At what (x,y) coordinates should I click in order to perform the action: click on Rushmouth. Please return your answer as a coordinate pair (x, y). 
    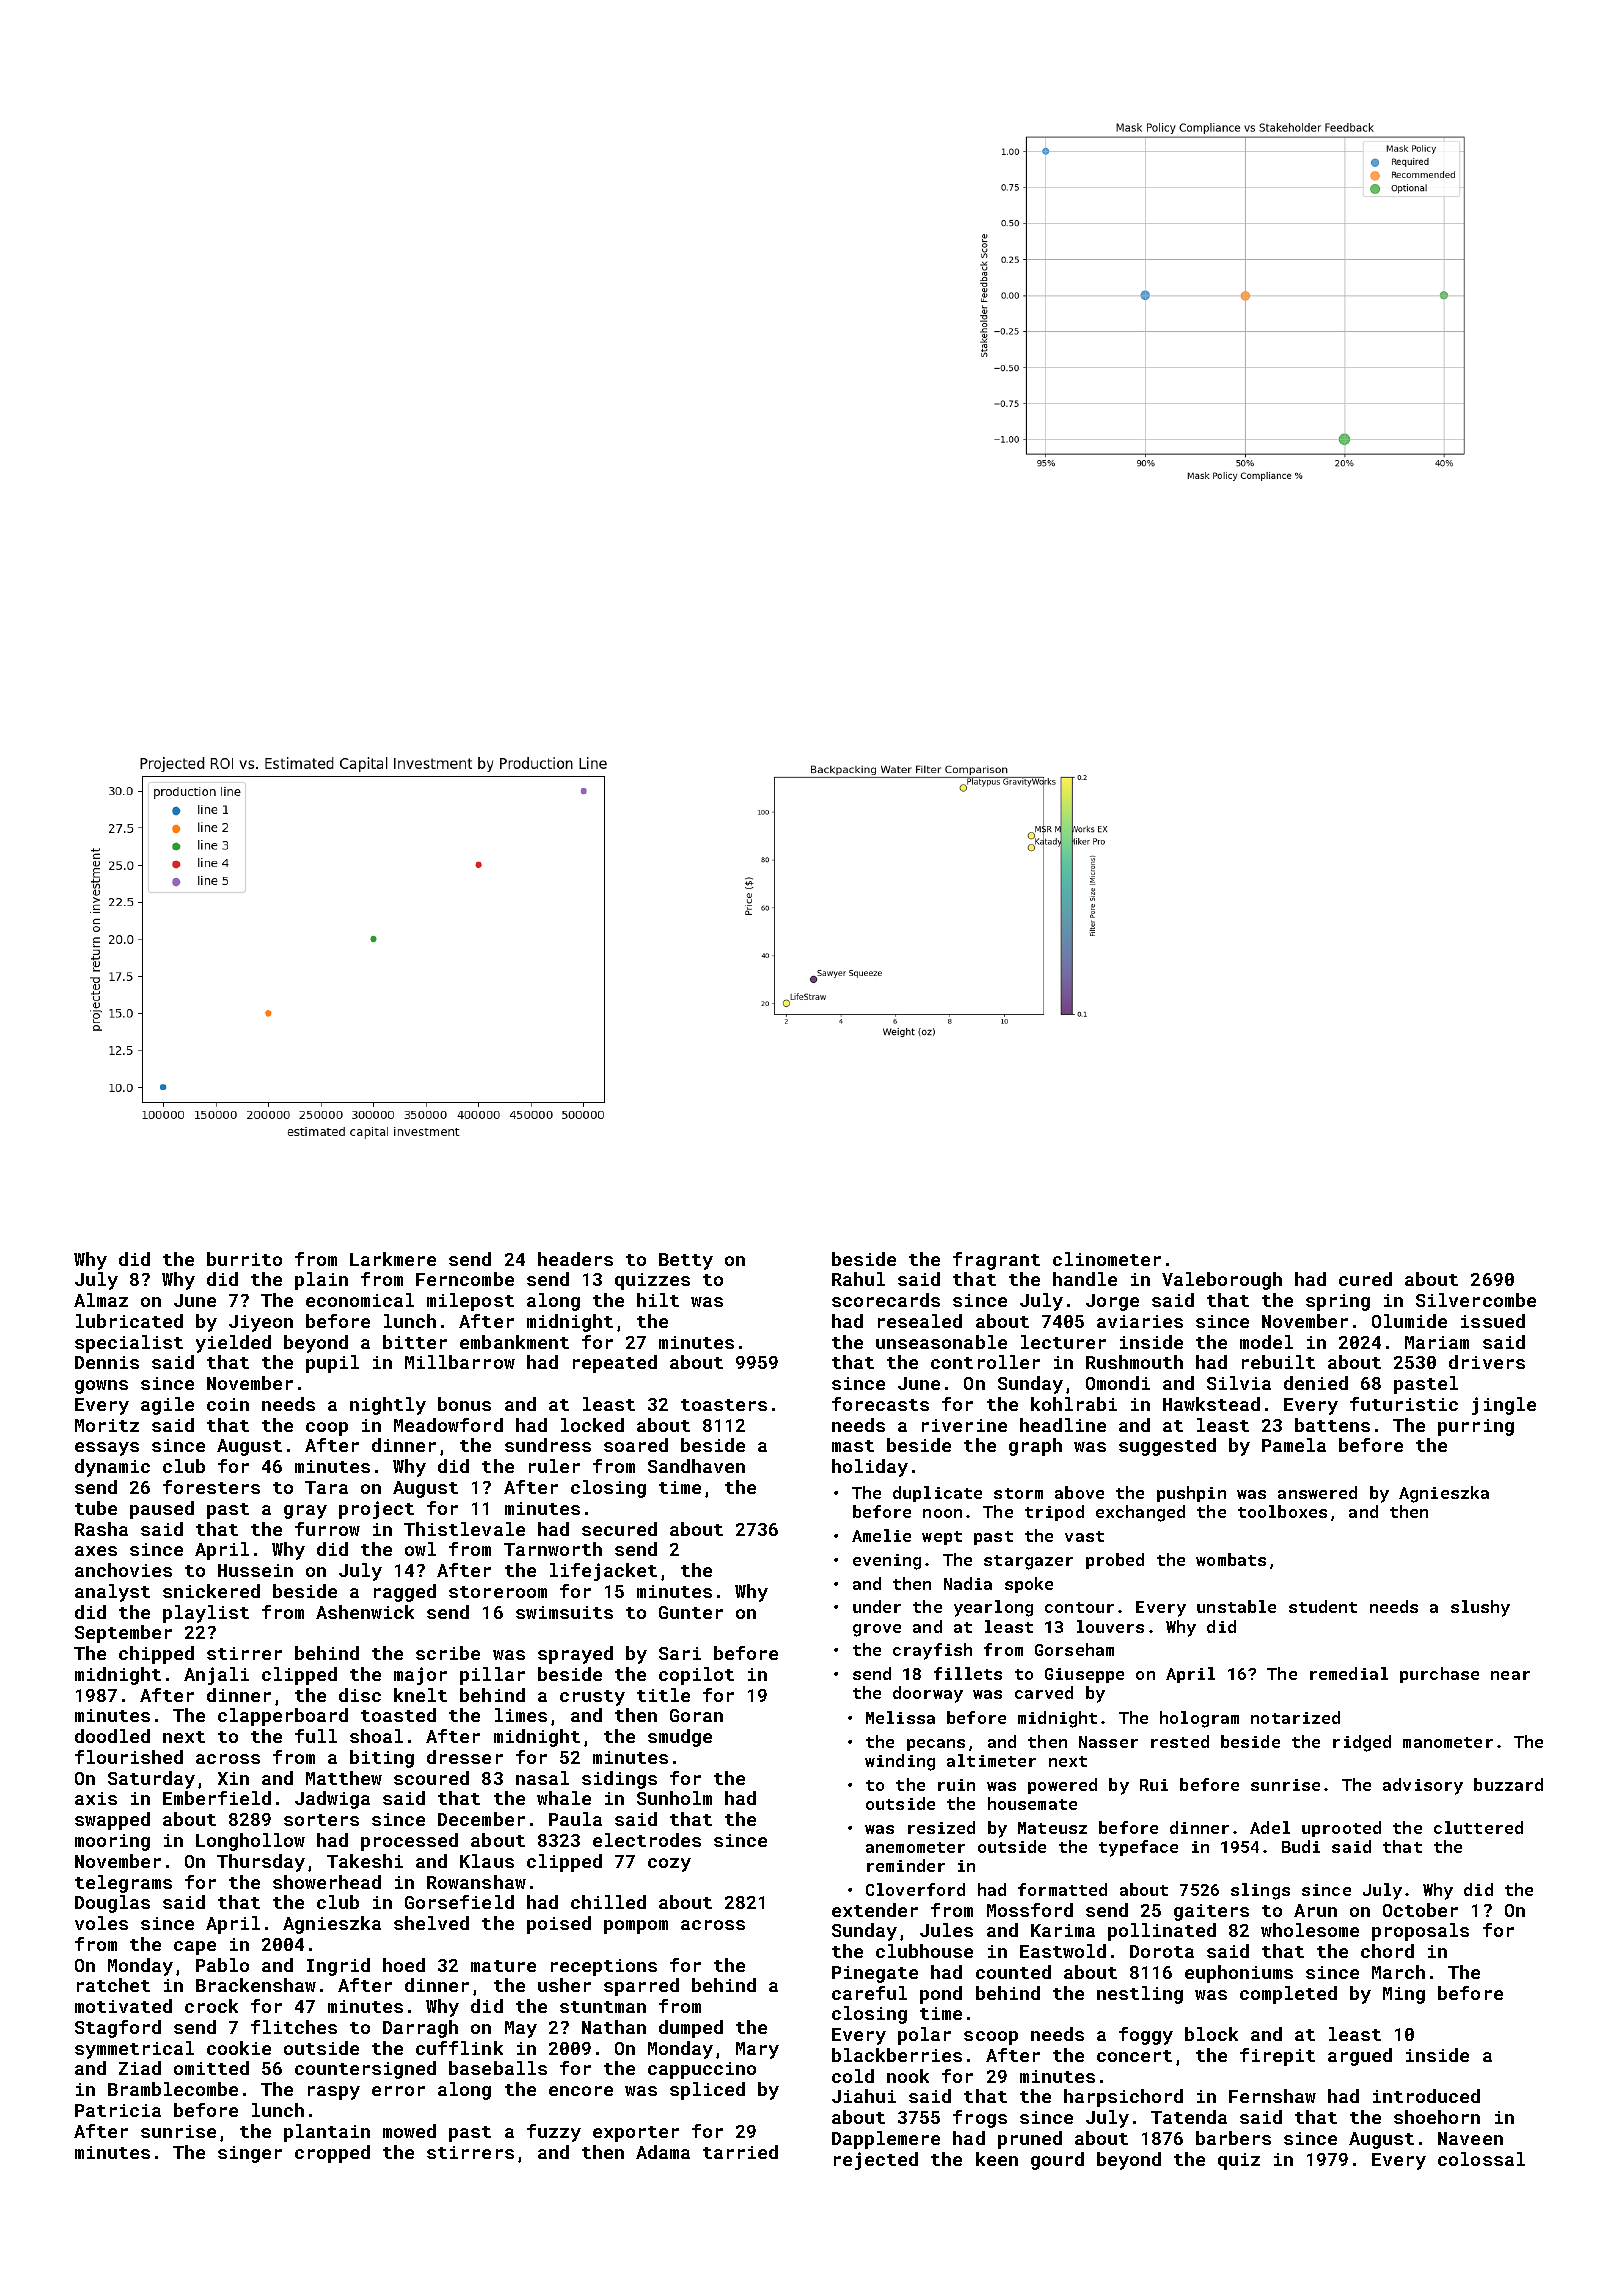
    Looking at the image, I should click on (1134, 1362).
